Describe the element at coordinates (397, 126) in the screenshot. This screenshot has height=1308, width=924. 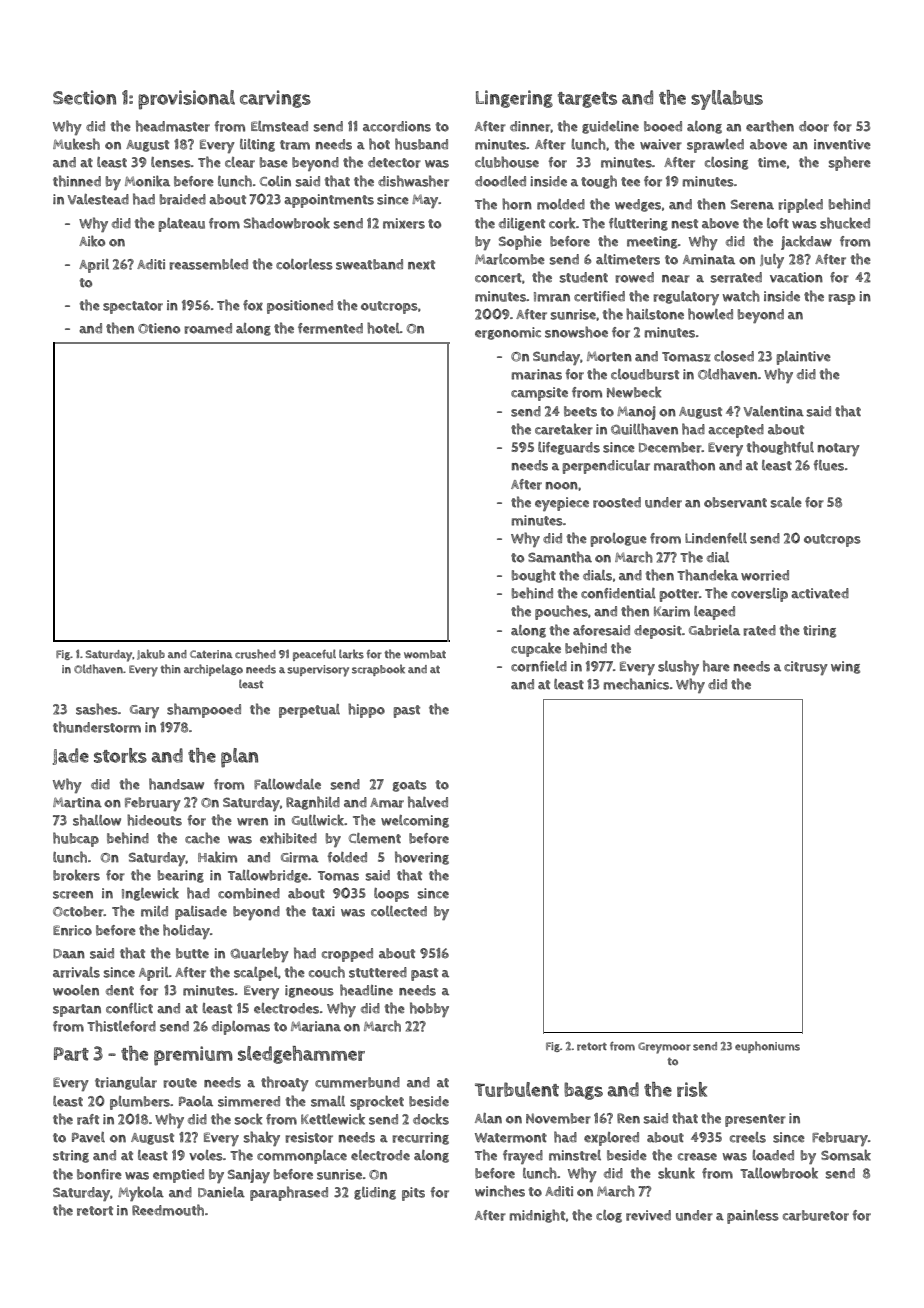
I see `accordions` at that location.
